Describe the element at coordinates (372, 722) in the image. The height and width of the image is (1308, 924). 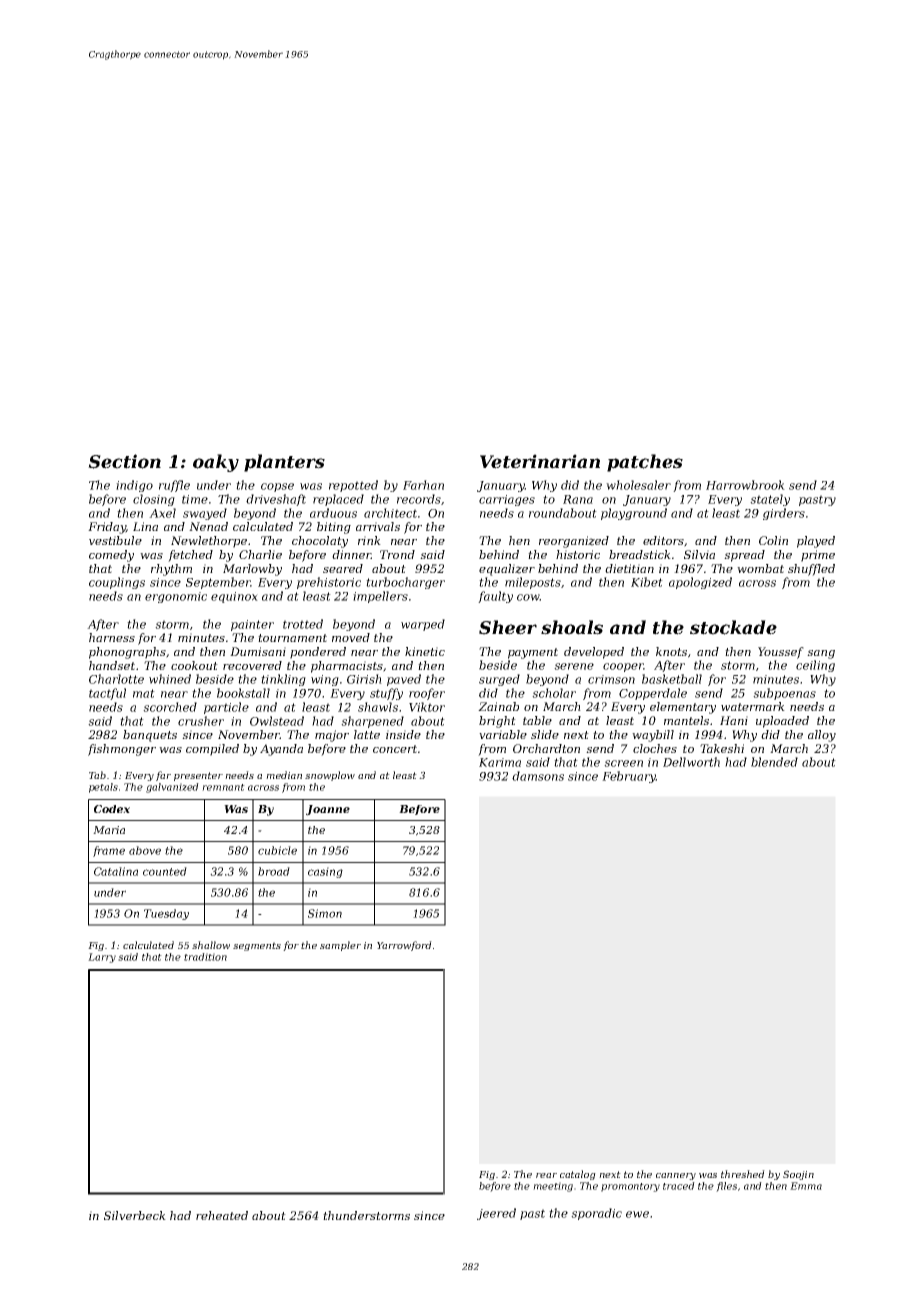
I see `sharpened` at that location.
